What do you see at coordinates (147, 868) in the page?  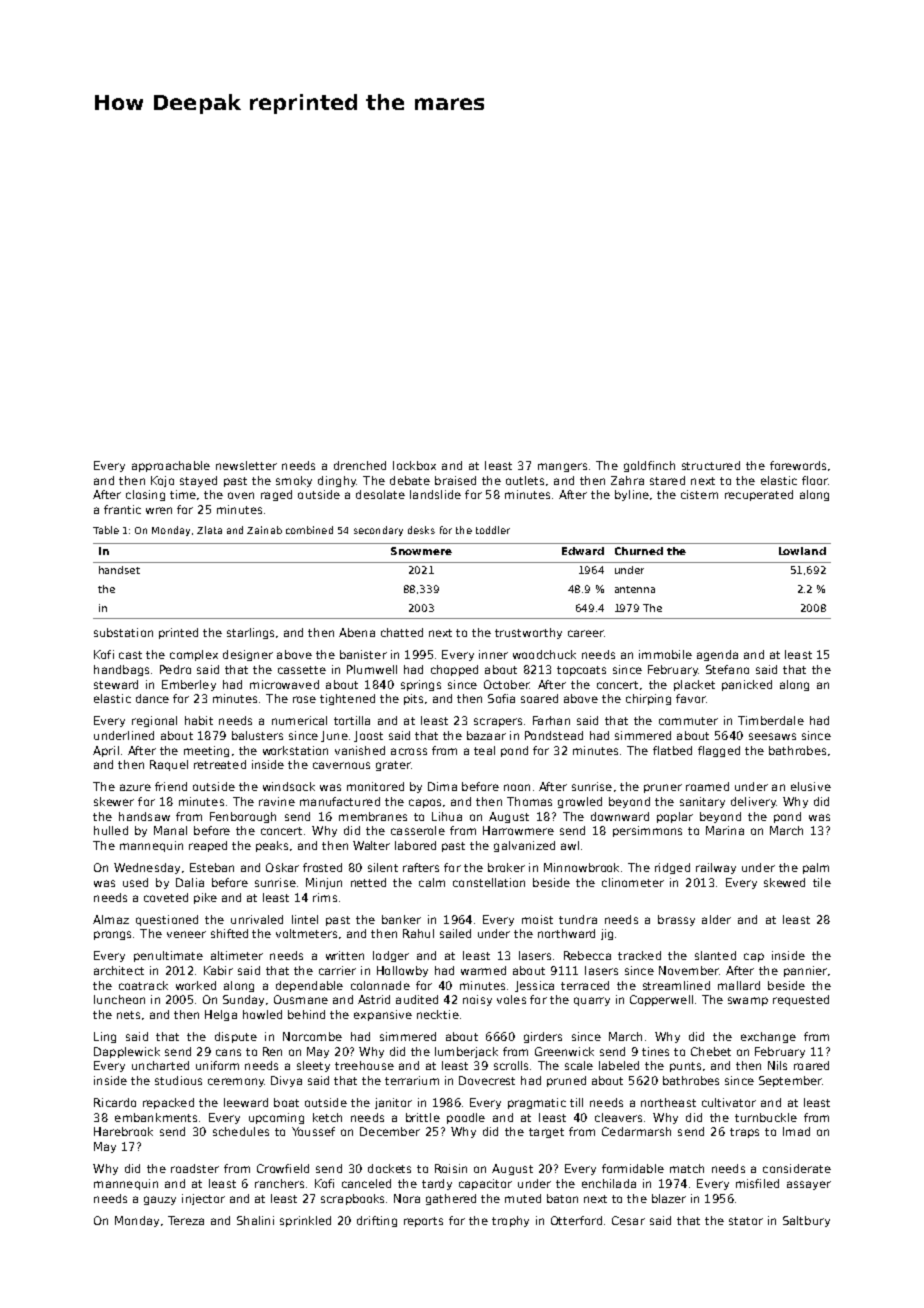 I see `Wednesday` at bounding box center [147, 868].
